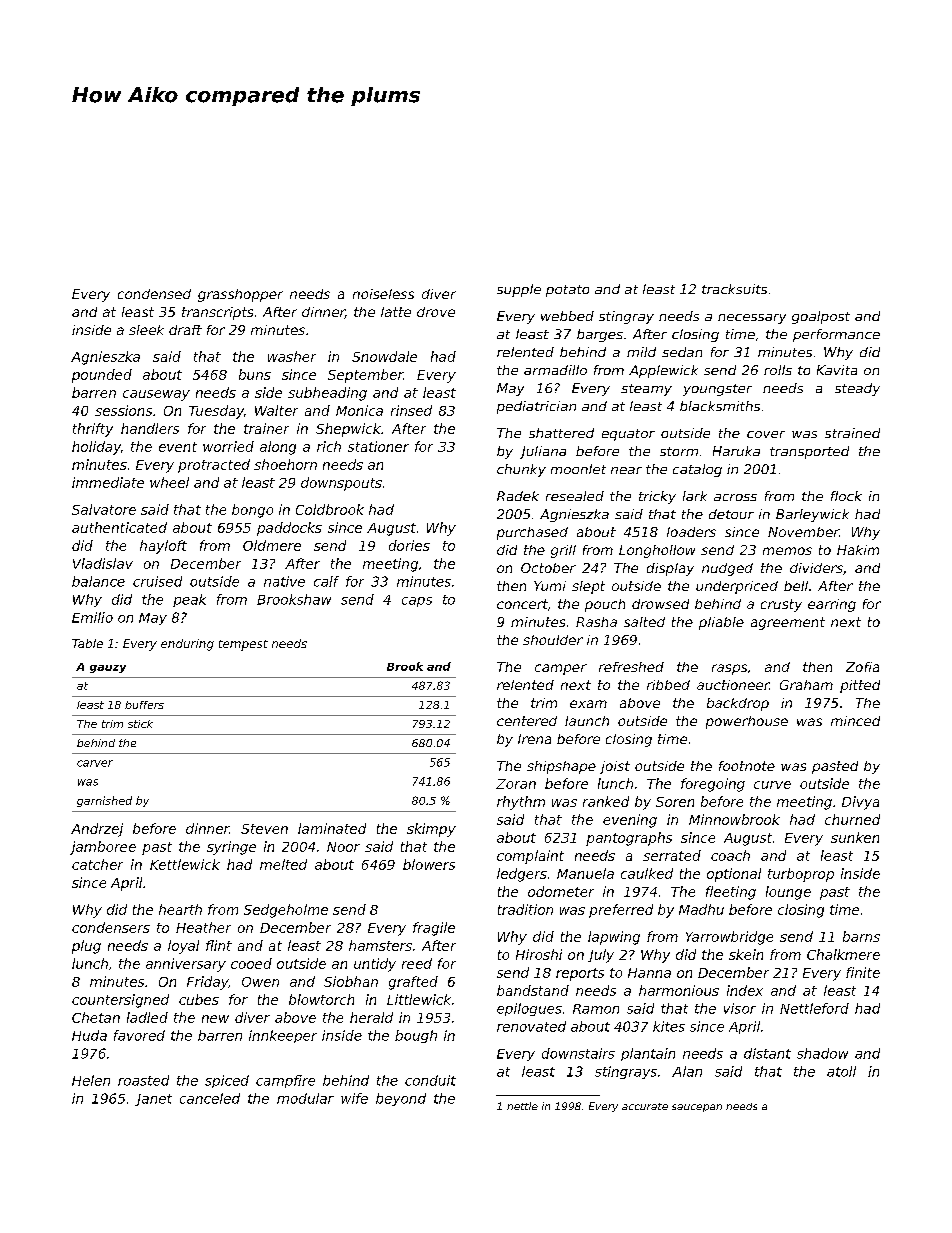 The height and width of the screenshot is (1233, 952). What do you see at coordinates (231, 848) in the screenshot?
I see `syringe` at bounding box center [231, 848].
